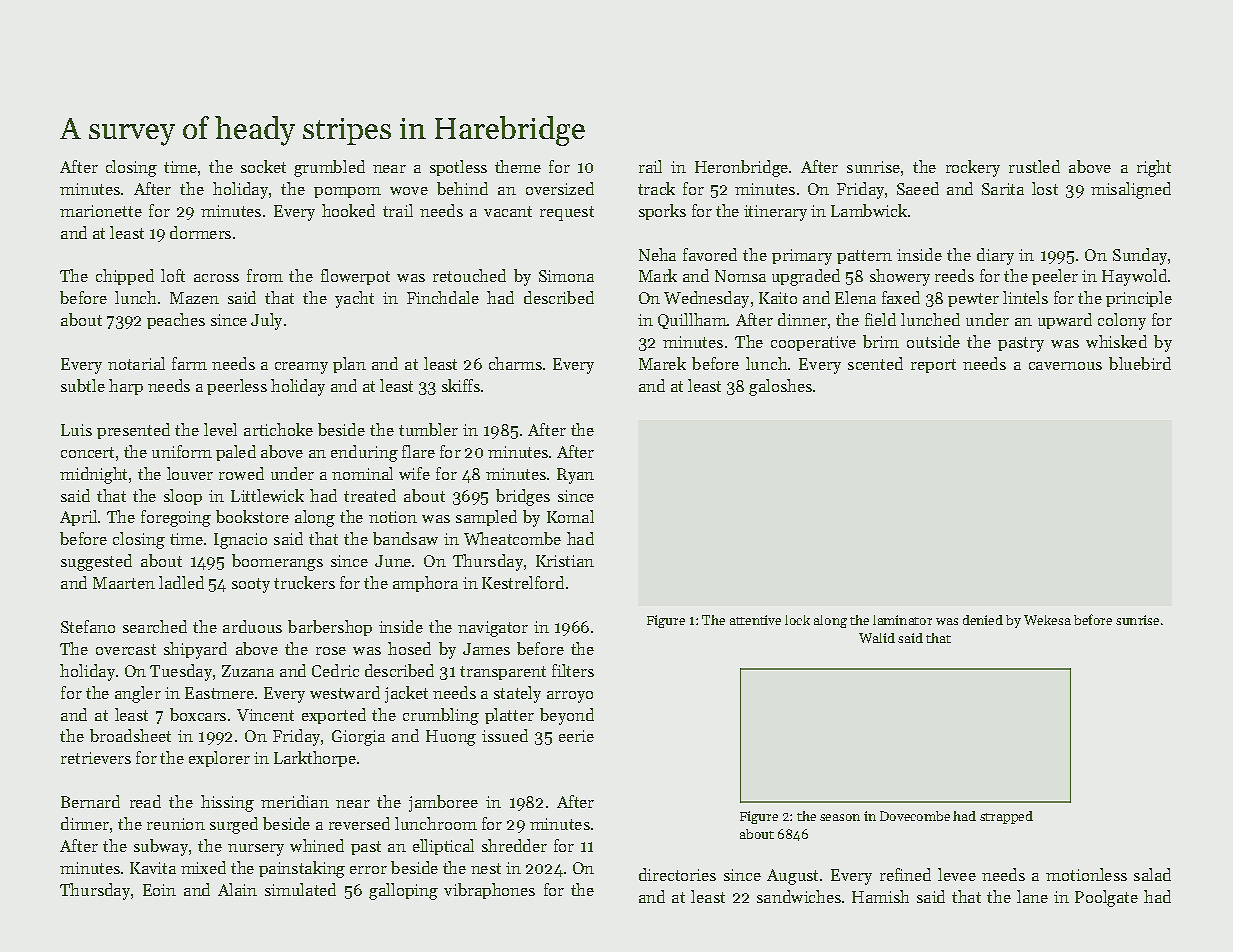 This document has width=1233, height=952. What do you see at coordinates (780, 387) in the document?
I see `galoshes` at bounding box center [780, 387].
